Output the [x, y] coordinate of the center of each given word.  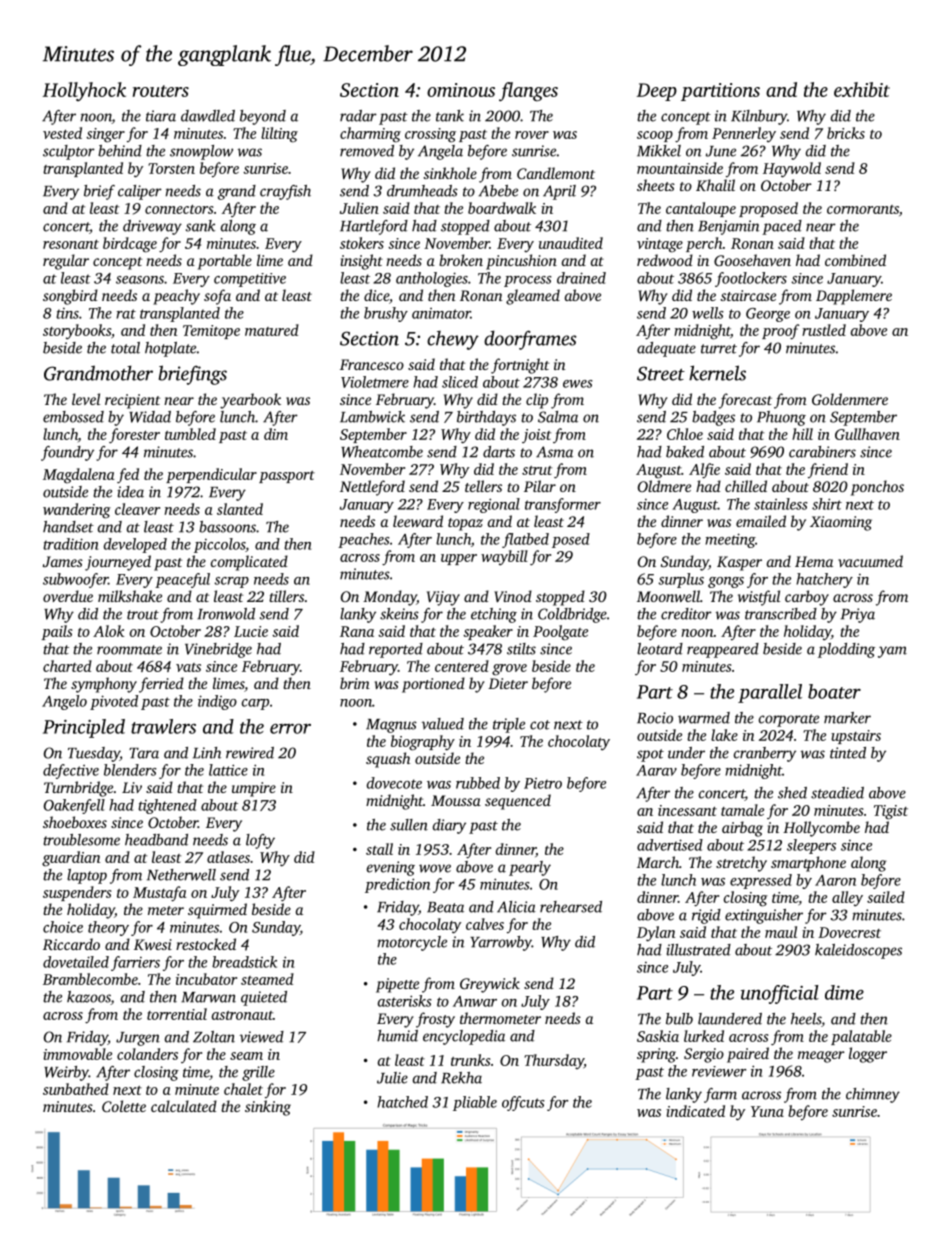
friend [828, 470]
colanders [147, 1054]
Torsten [171, 168]
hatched [402, 1102]
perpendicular [211, 475]
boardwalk [502, 208]
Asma [554, 452]
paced [782, 227]
